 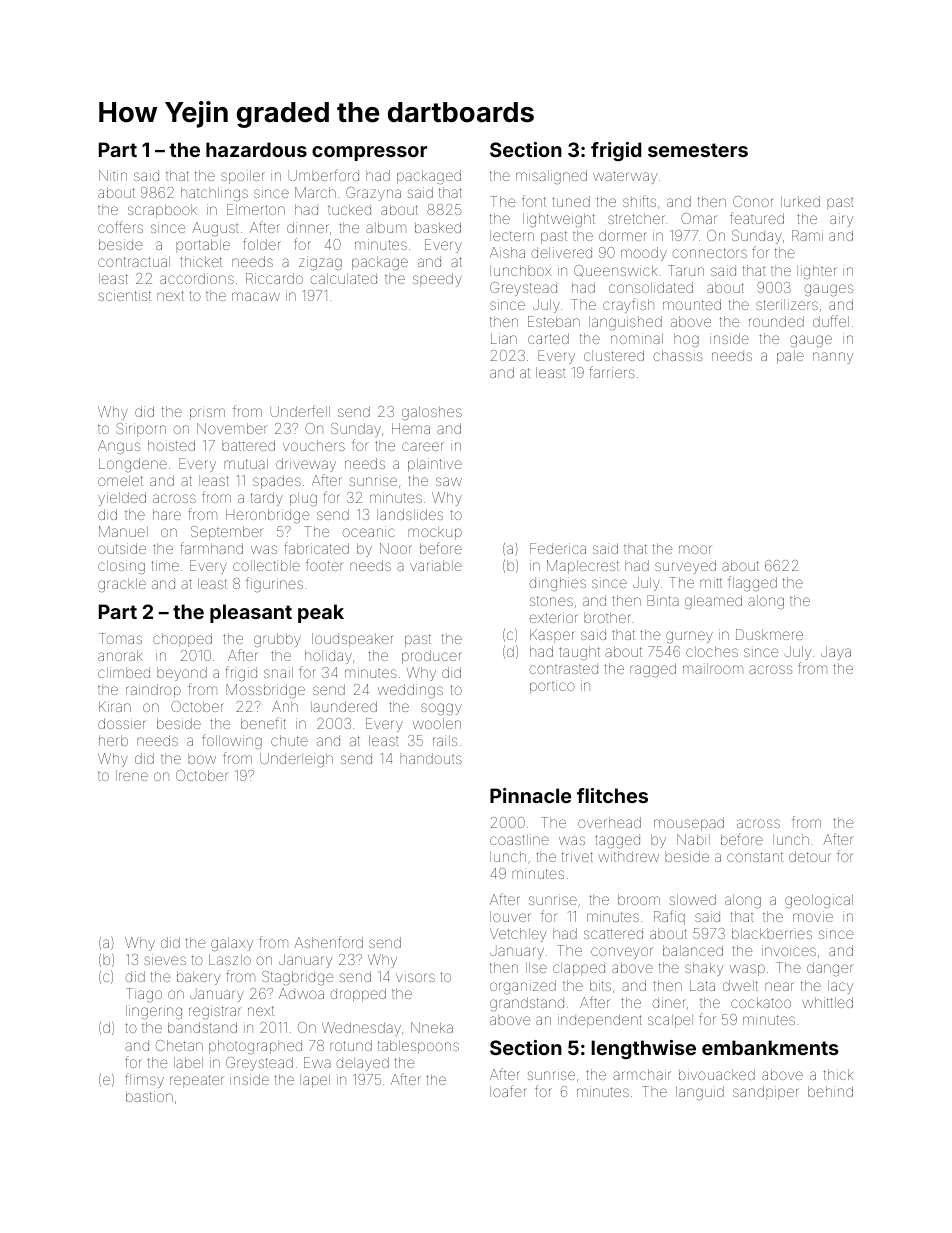 What do you see at coordinates (149, 1096) in the document?
I see `bastion` at bounding box center [149, 1096].
